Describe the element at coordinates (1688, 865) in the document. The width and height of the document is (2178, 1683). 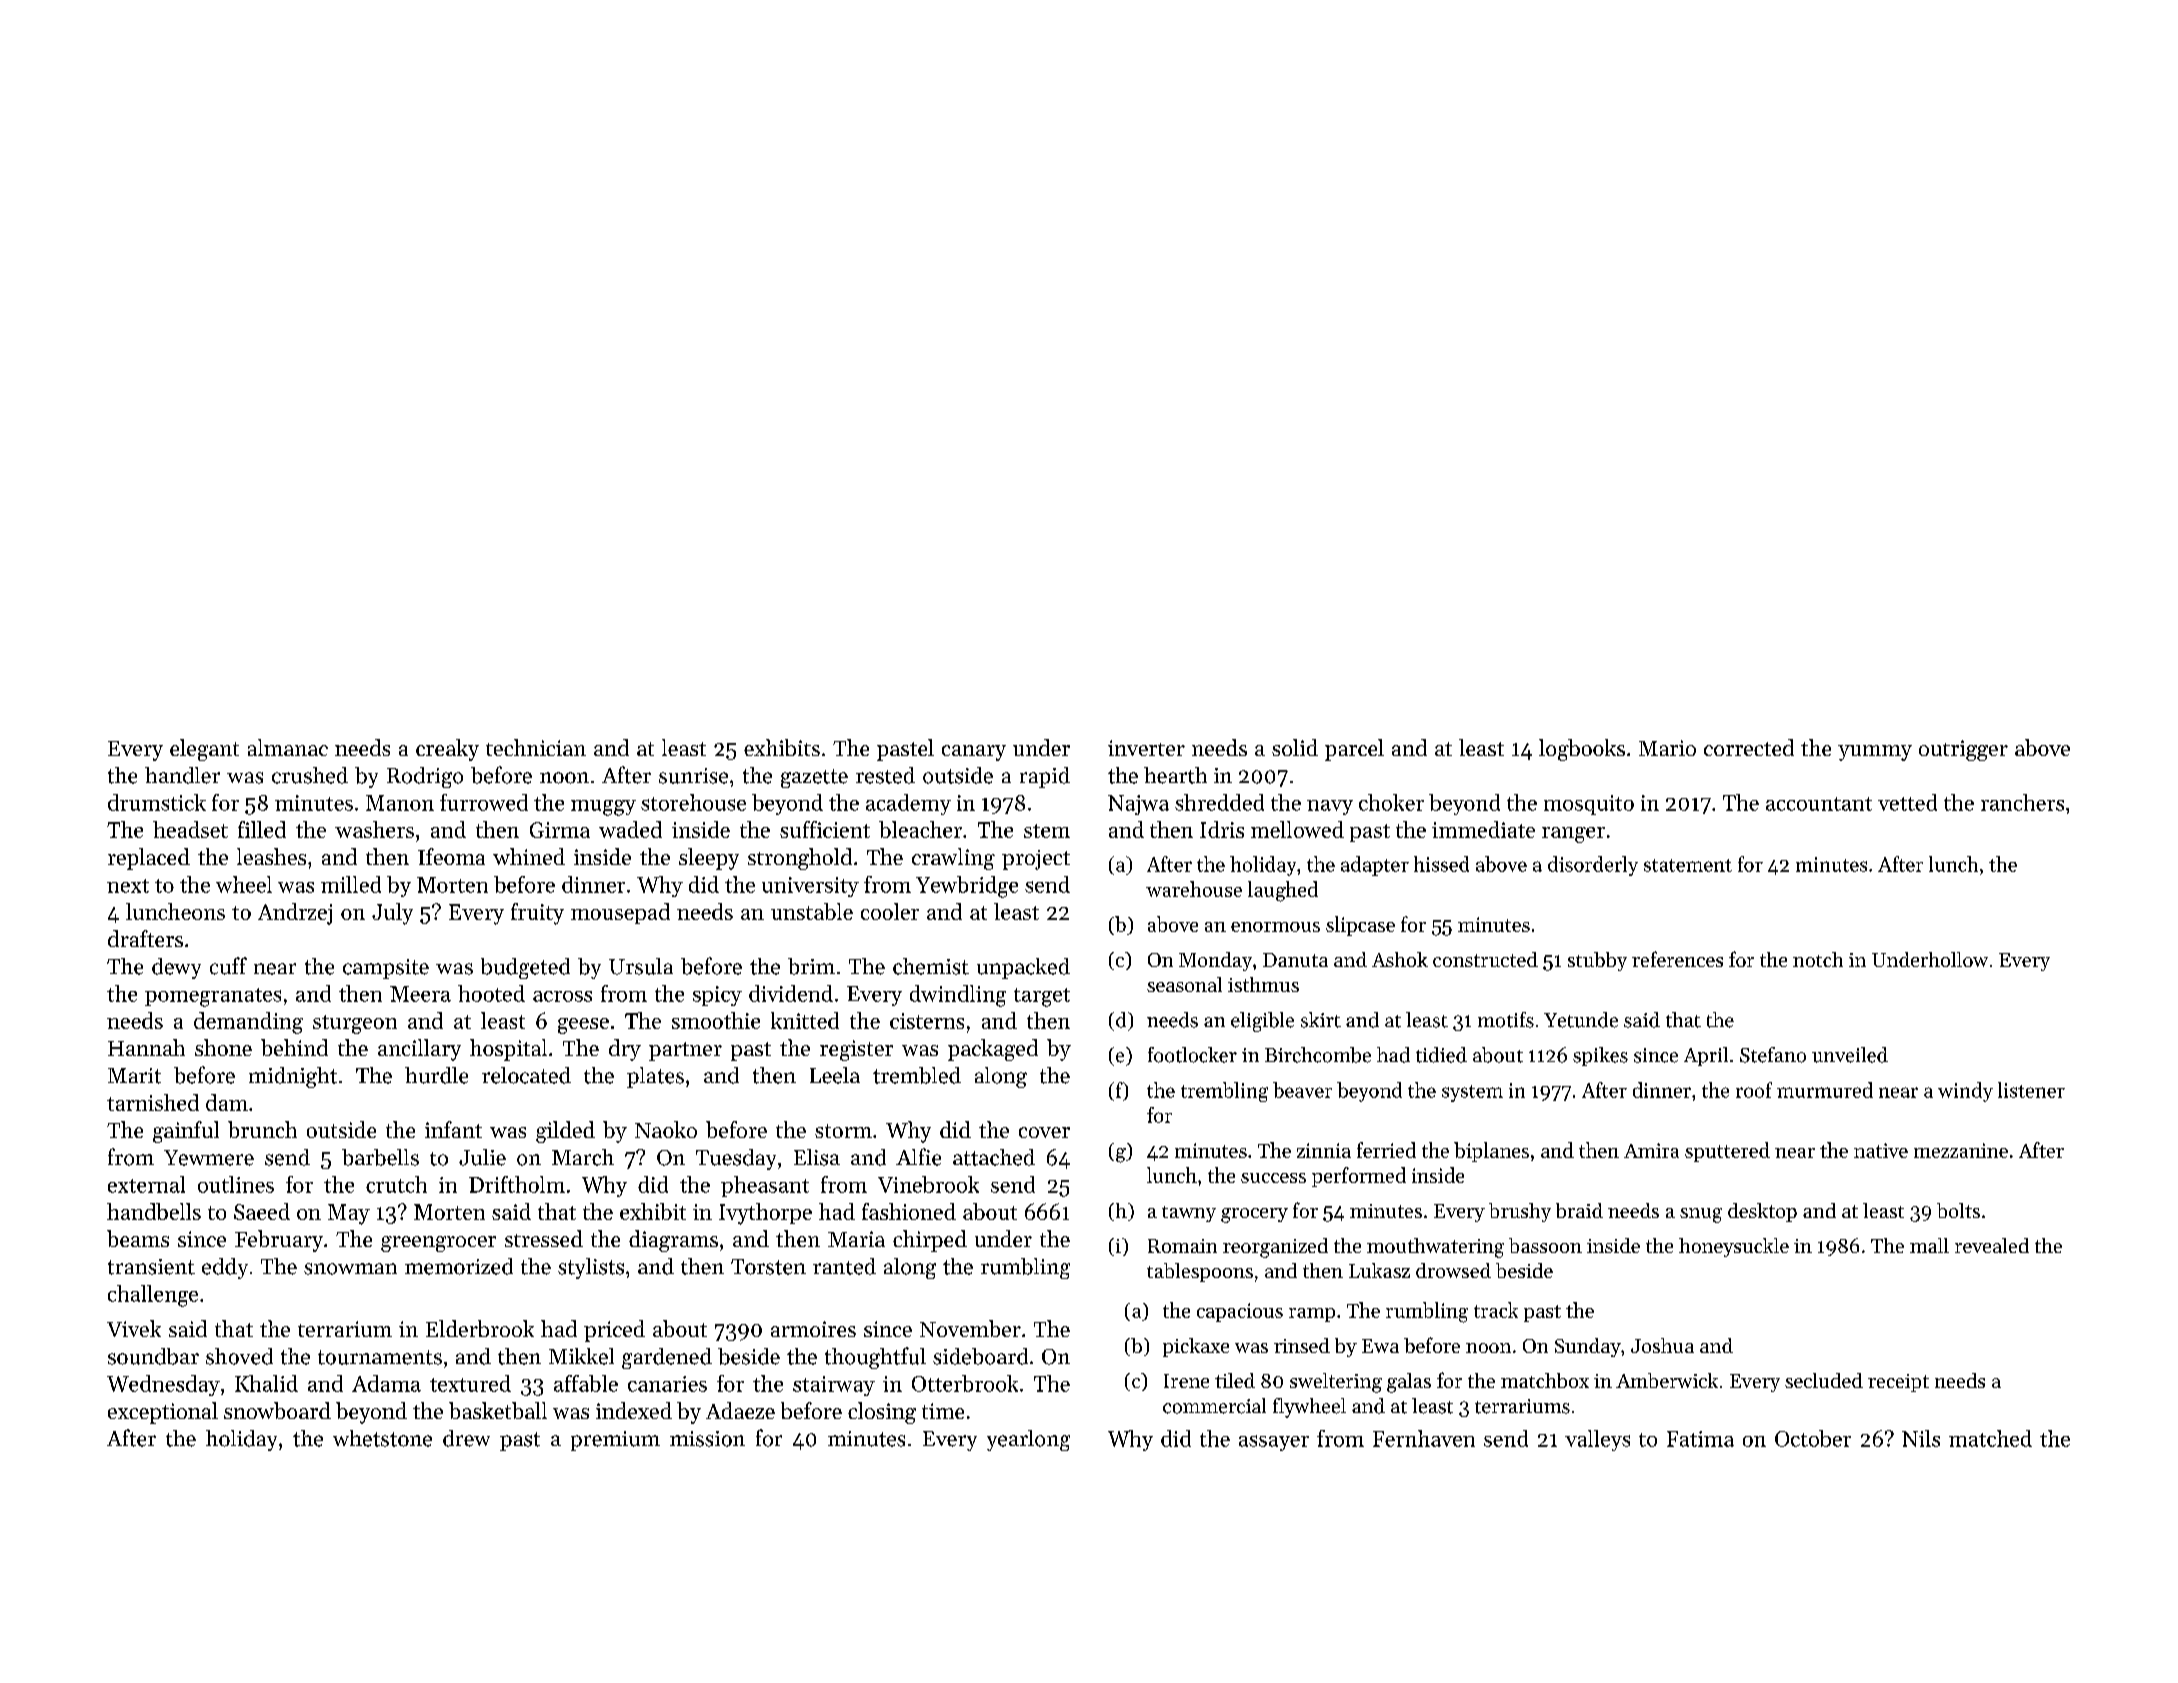
I see `statement` at that location.
